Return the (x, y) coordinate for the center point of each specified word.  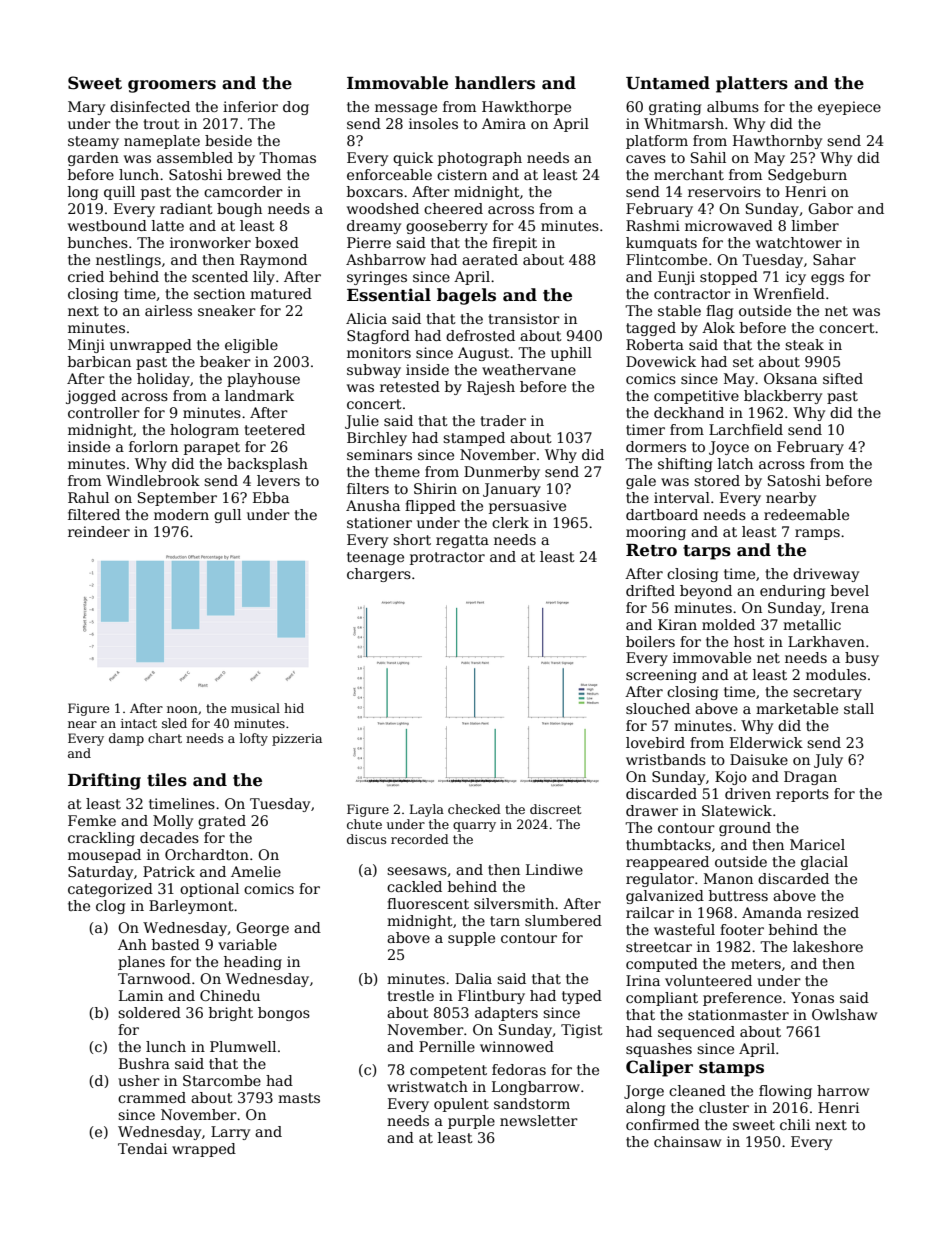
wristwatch (427, 1086)
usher (139, 1080)
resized (833, 912)
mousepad (104, 856)
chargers (379, 575)
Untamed (668, 83)
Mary (86, 108)
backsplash (267, 465)
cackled (414, 886)
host (749, 641)
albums (733, 106)
